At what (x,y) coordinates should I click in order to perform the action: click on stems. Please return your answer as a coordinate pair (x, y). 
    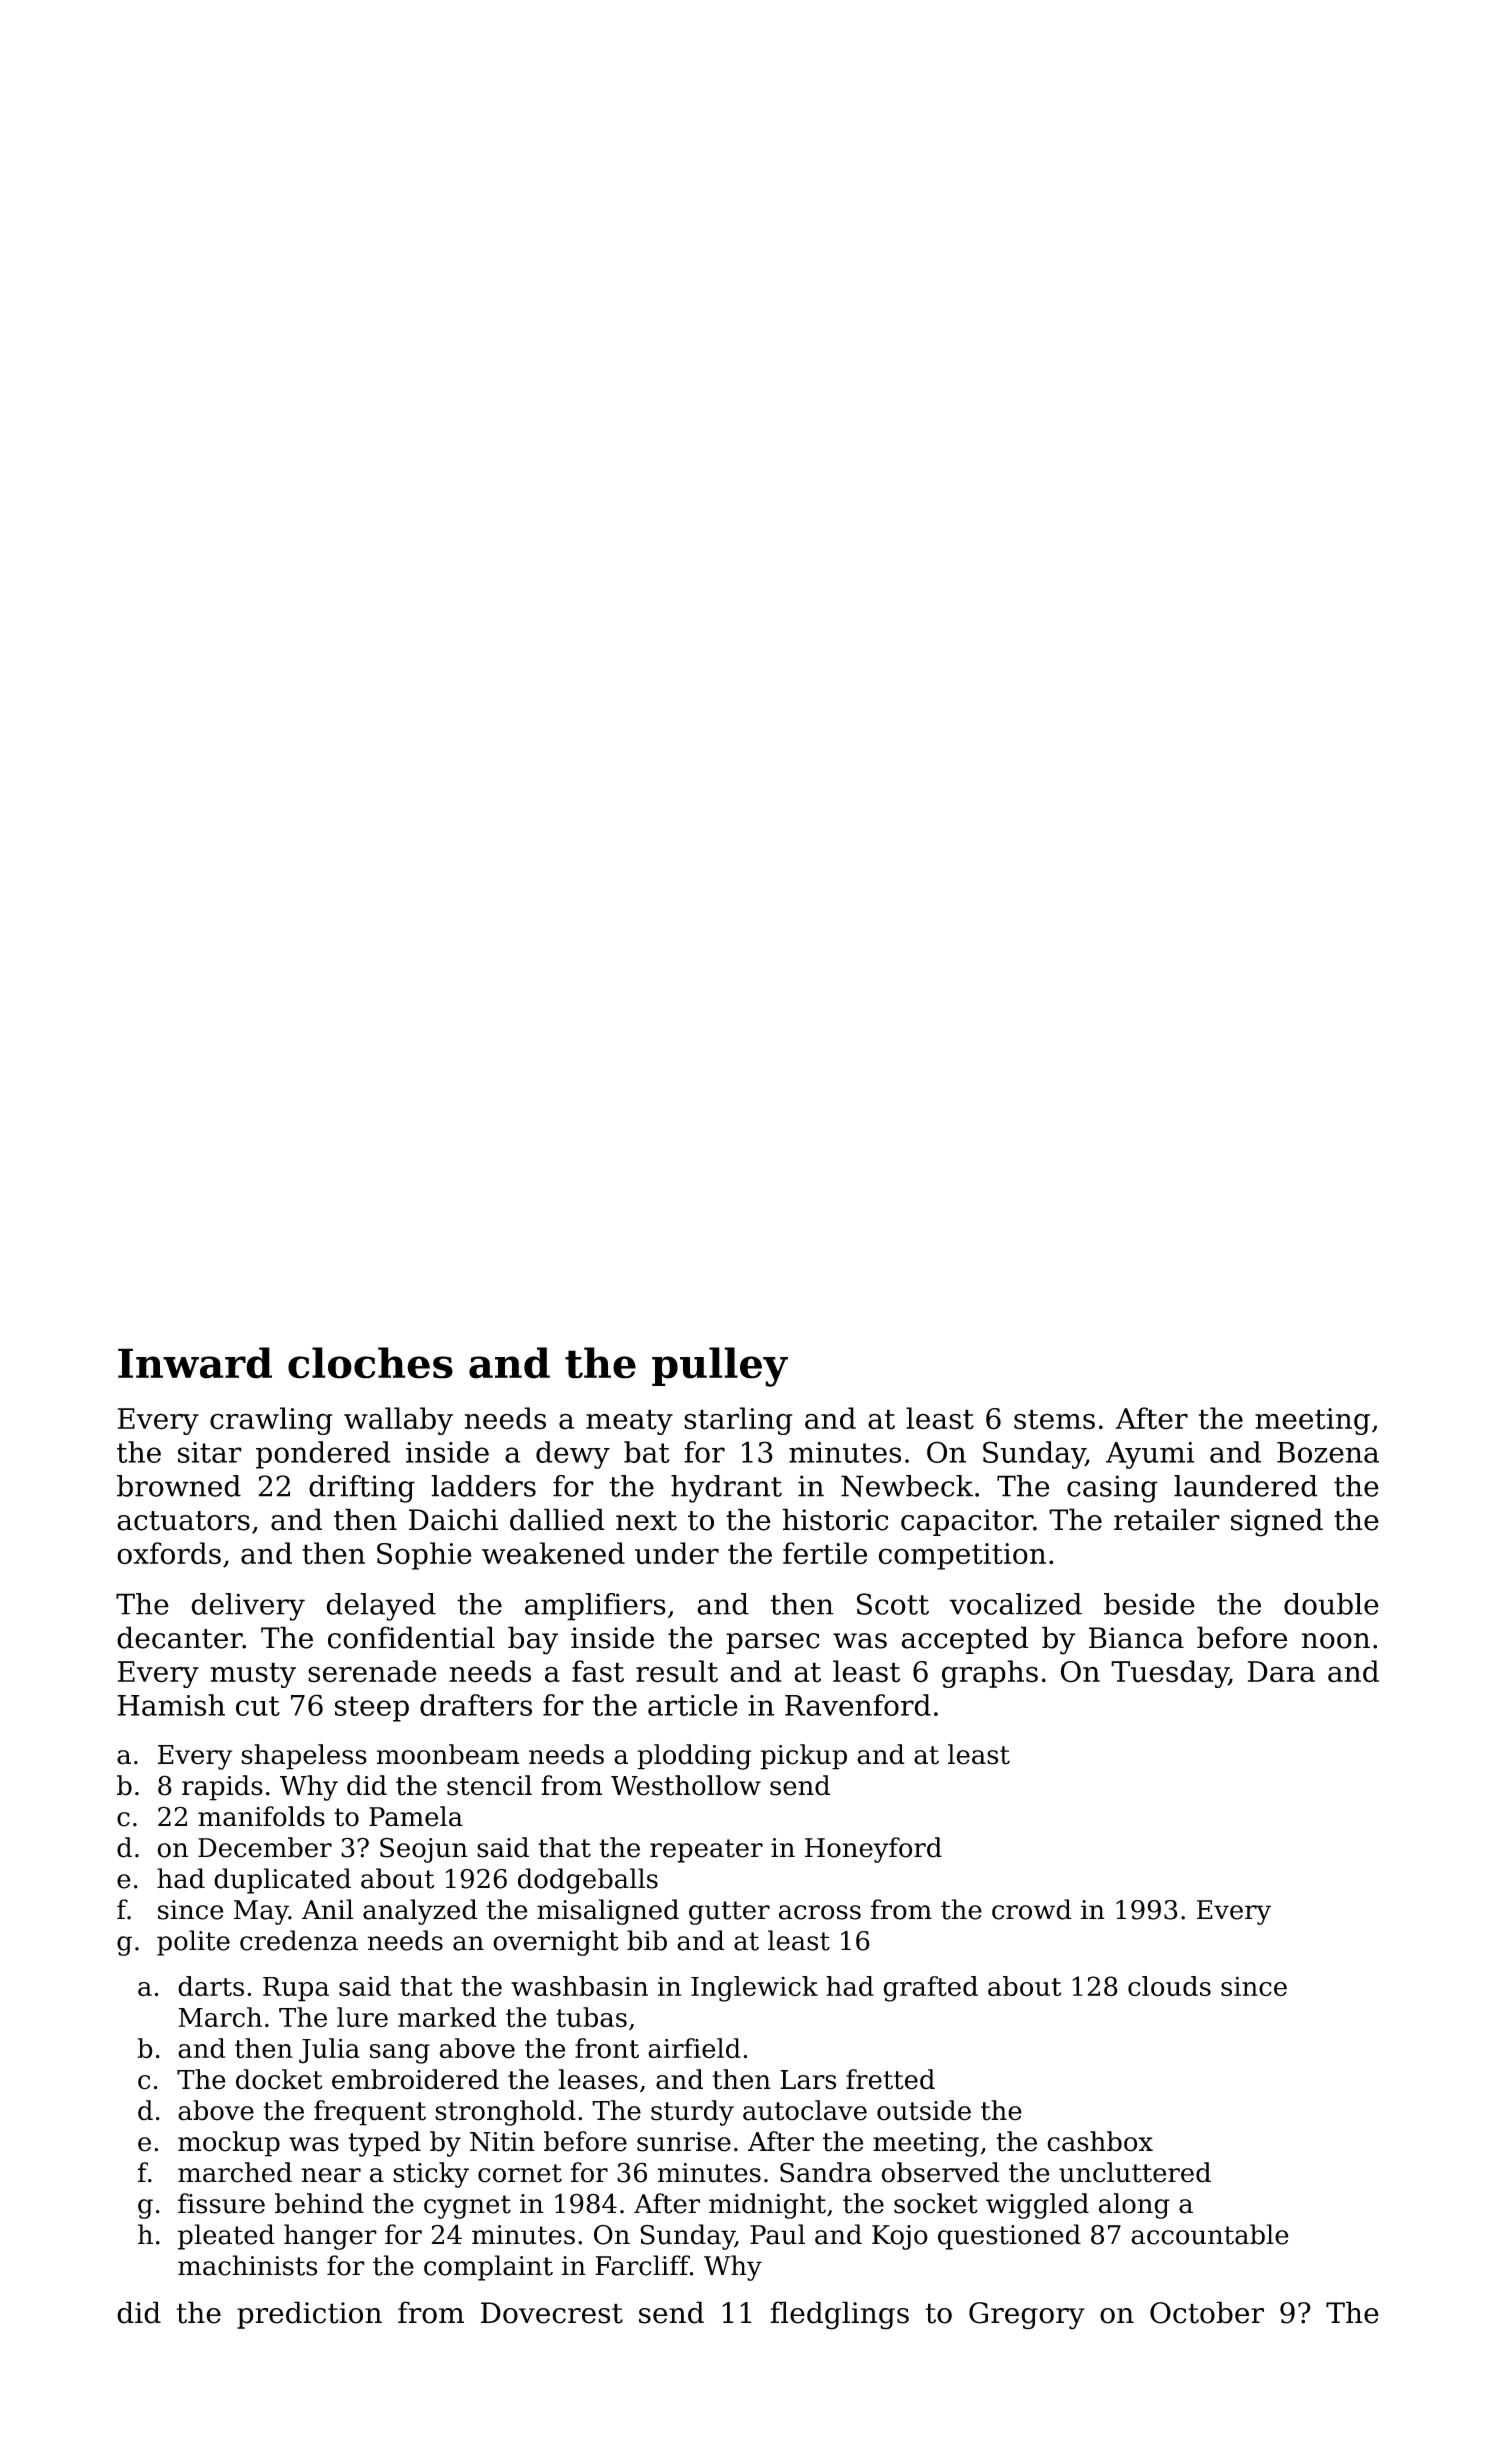
    Looking at the image, I should click on (1054, 1419).
